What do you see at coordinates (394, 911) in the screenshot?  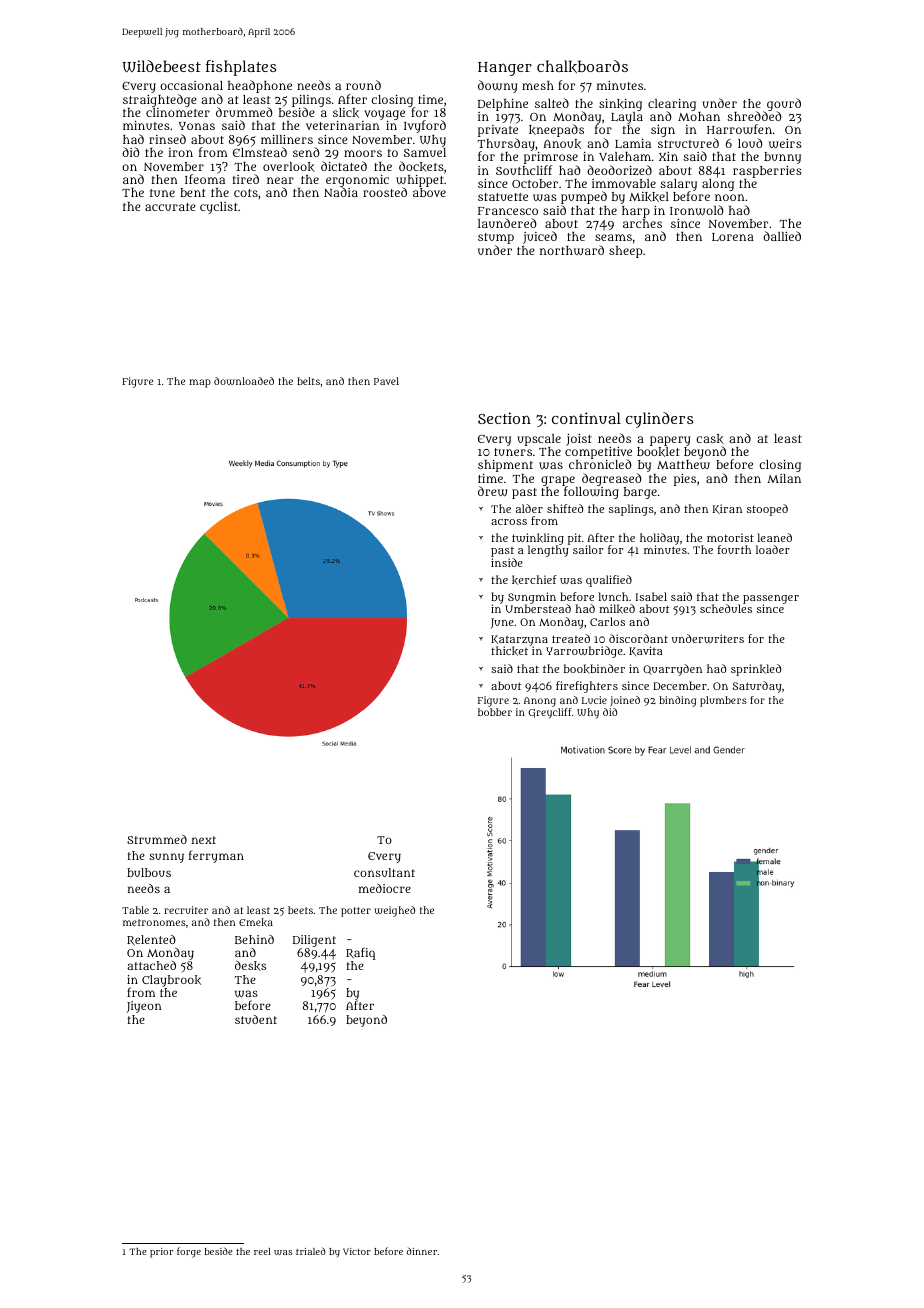 I see `weighed` at bounding box center [394, 911].
